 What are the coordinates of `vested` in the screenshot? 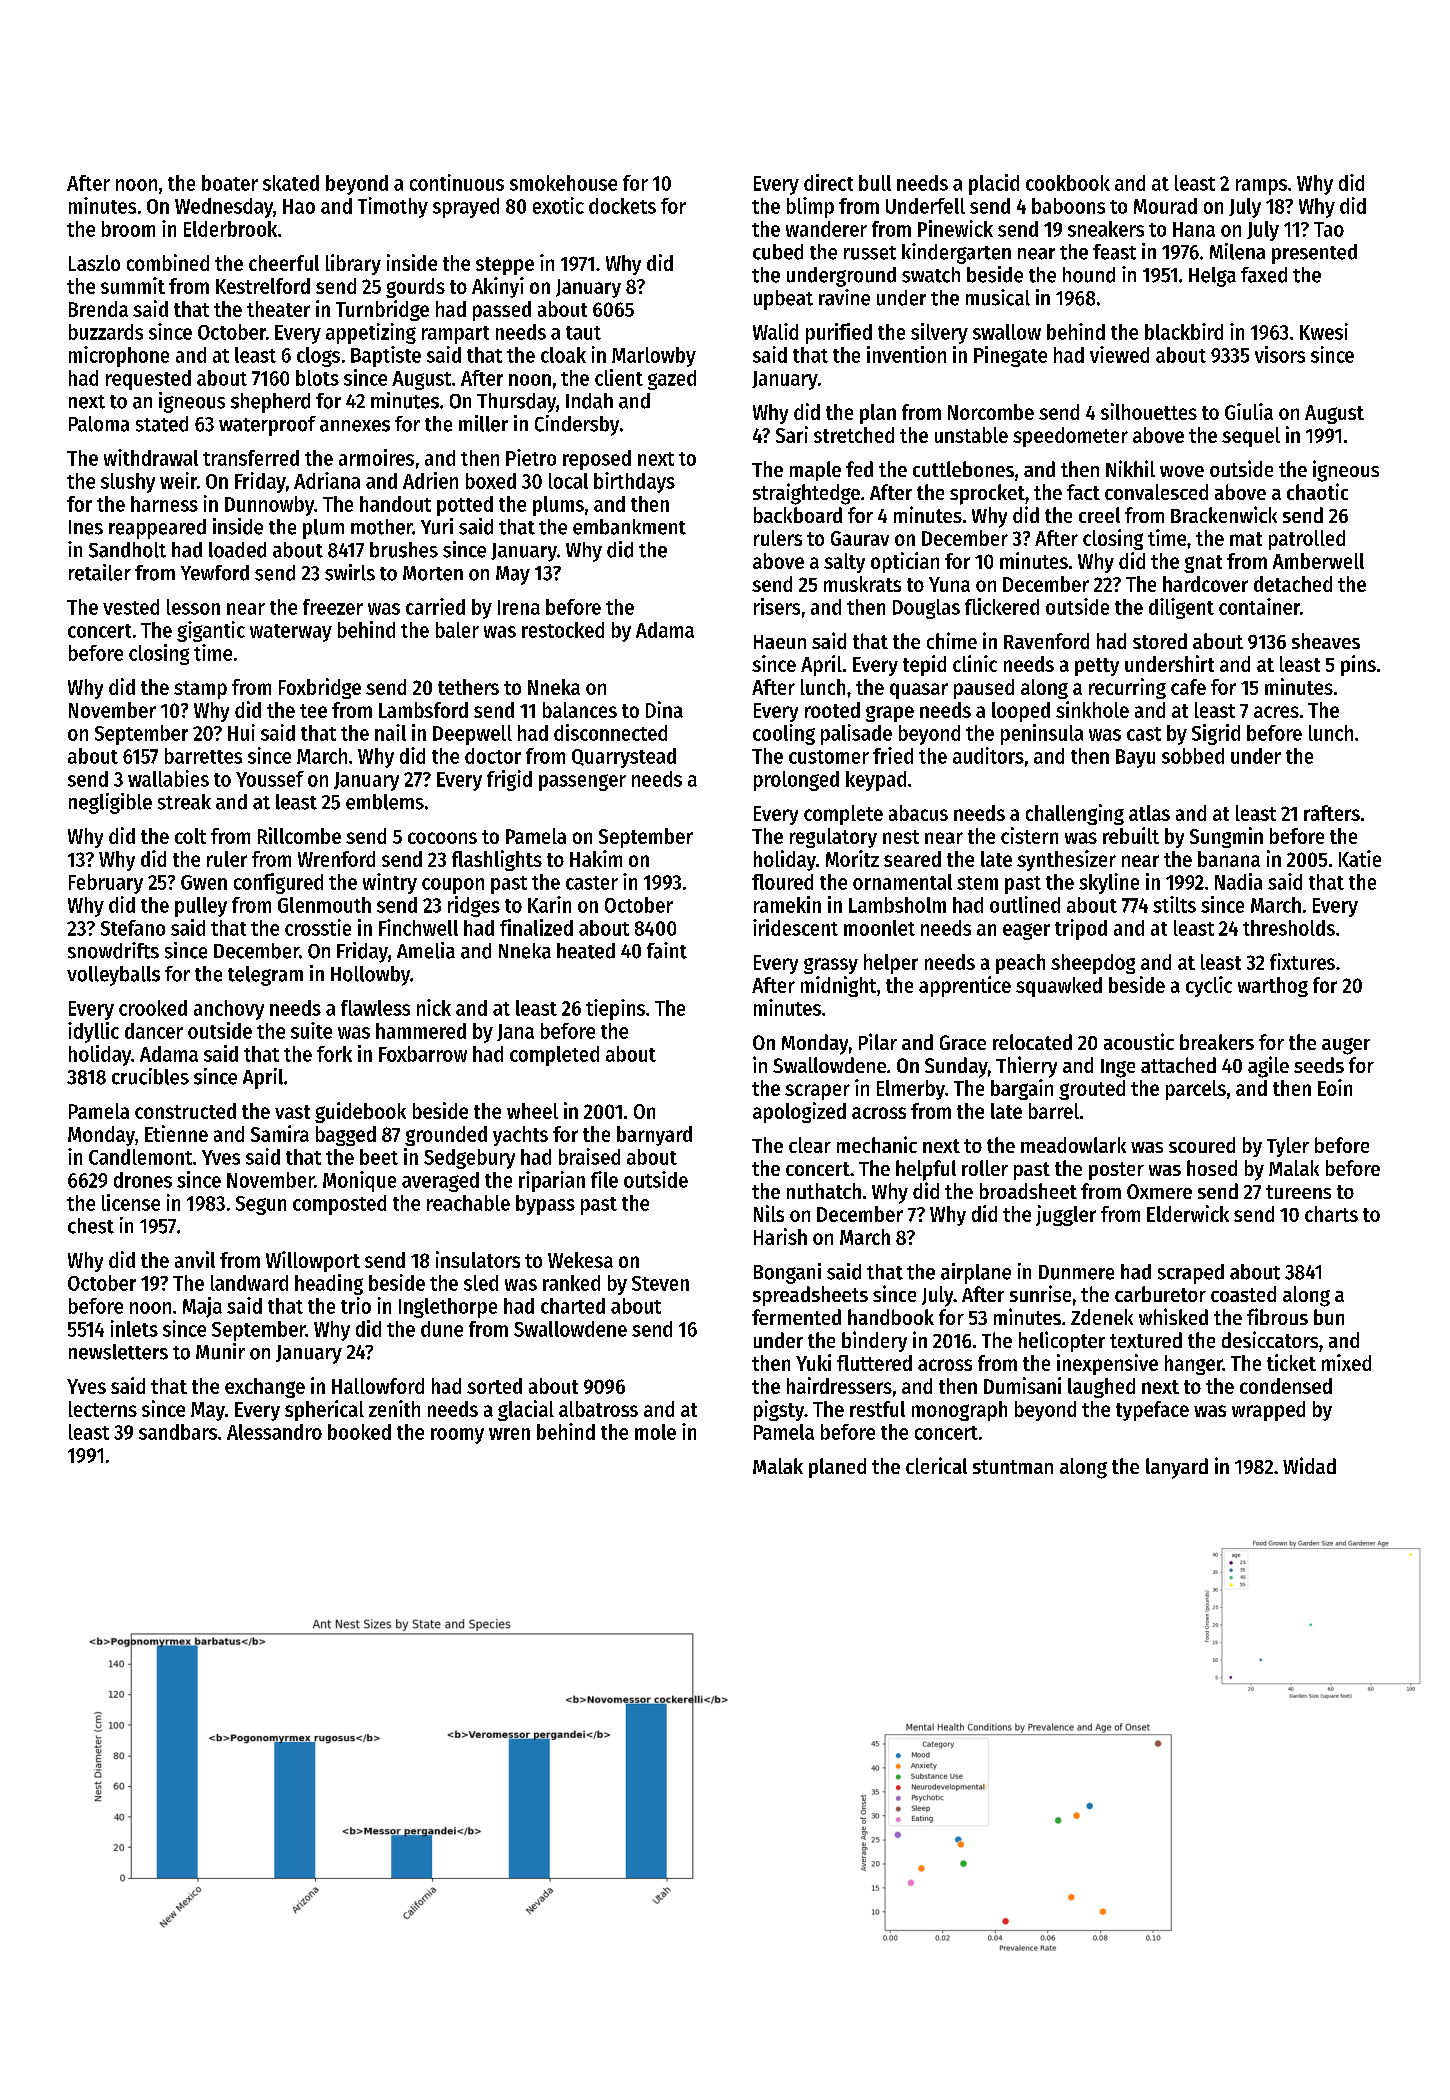 It's located at (131, 607).
